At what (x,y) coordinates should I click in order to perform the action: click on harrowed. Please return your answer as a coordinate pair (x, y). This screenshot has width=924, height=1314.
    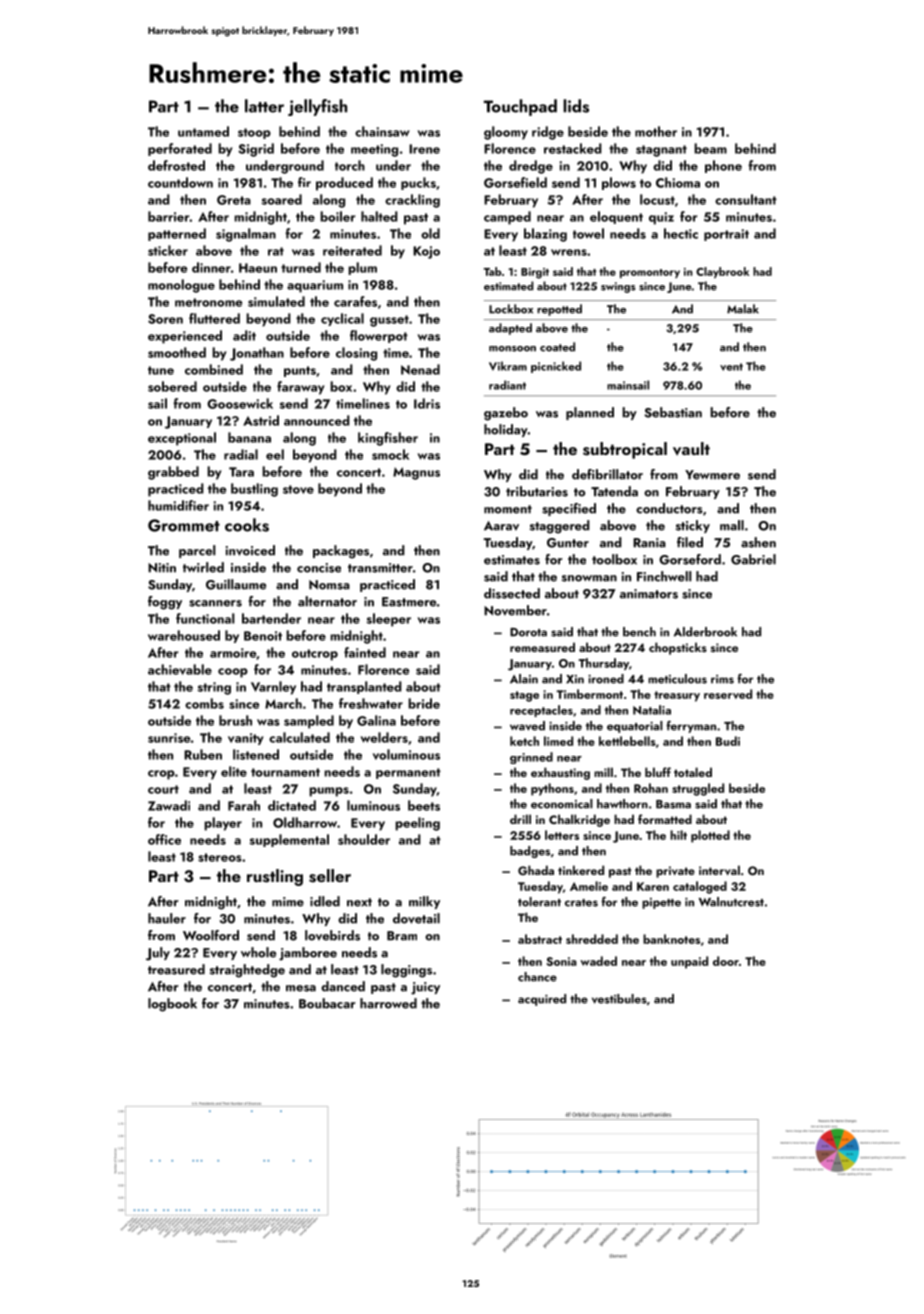
    Looking at the image, I should click on (388, 1003).
